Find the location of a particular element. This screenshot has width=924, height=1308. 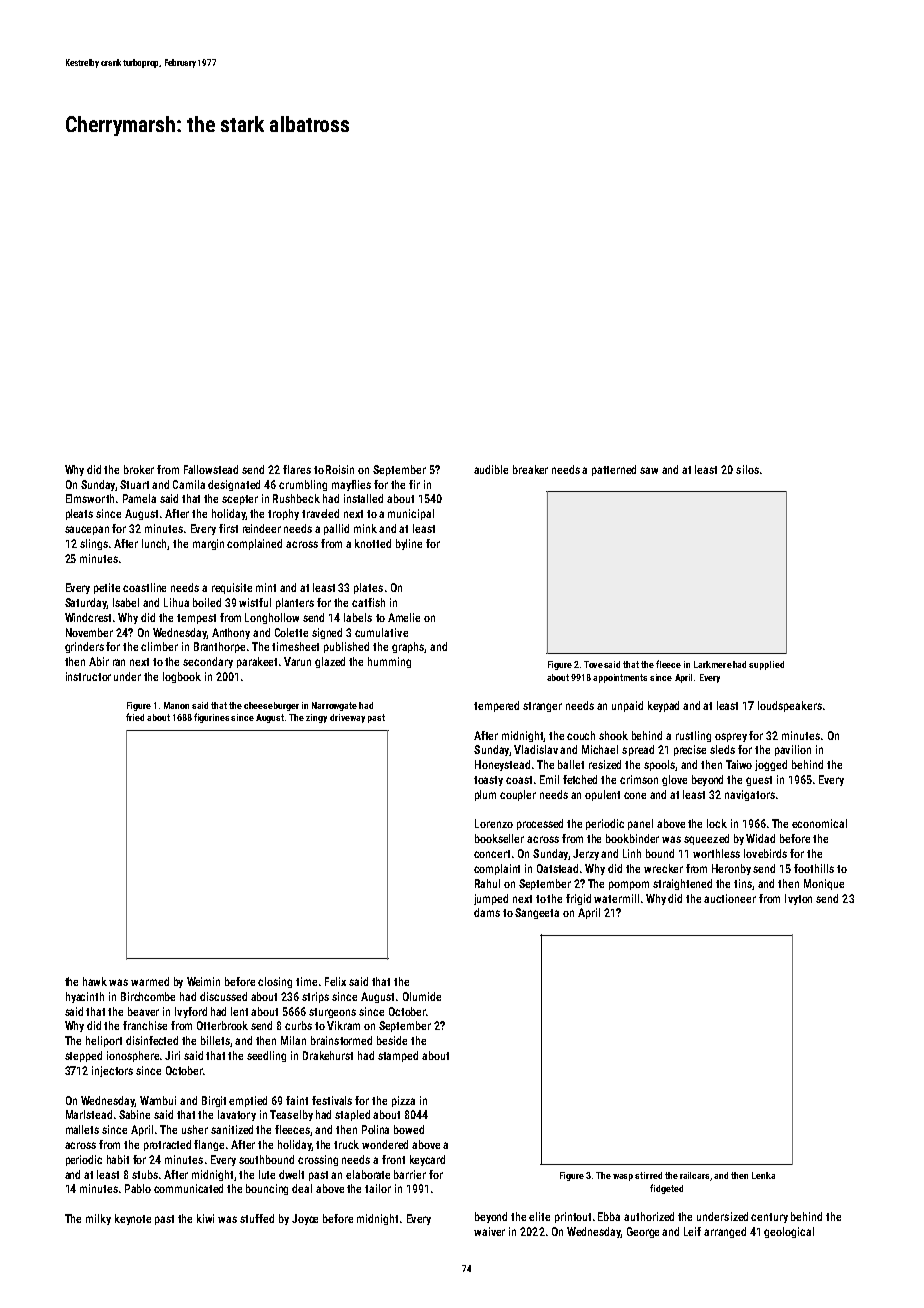

bowed is located at coordinates (409, 1129).
